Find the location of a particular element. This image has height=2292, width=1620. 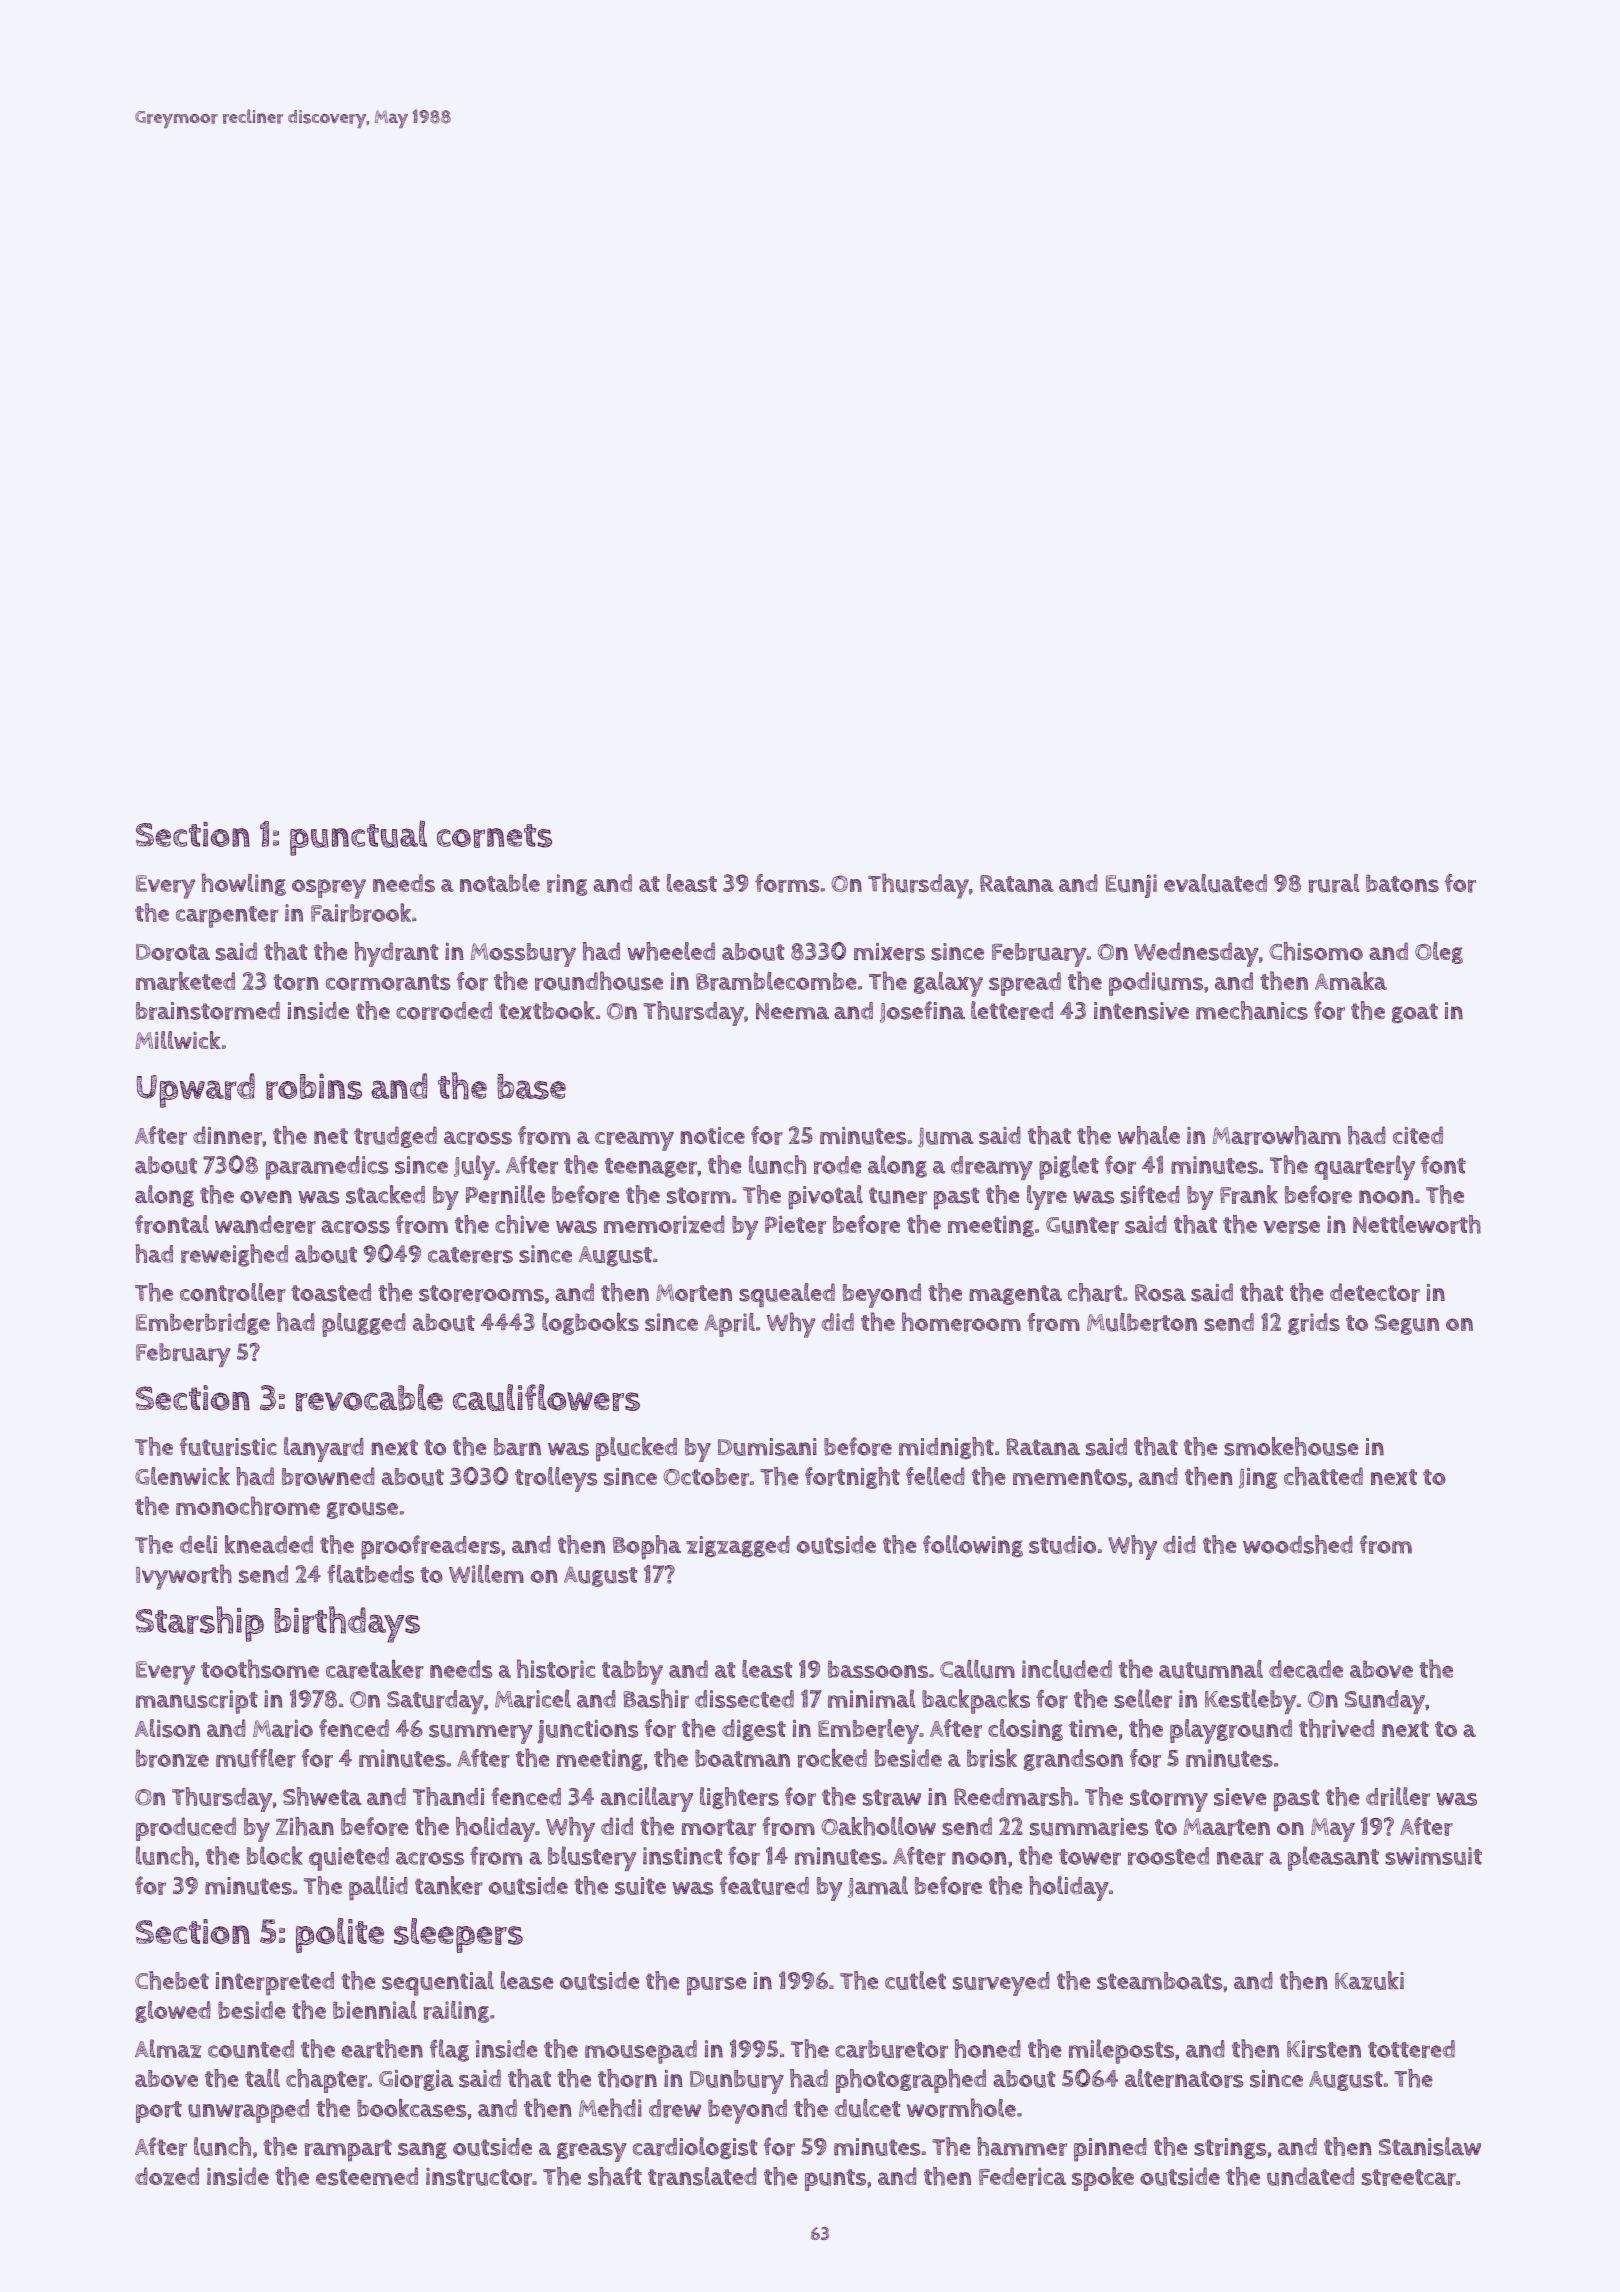

Emberbridge is located at coordinates (203, 1324).
